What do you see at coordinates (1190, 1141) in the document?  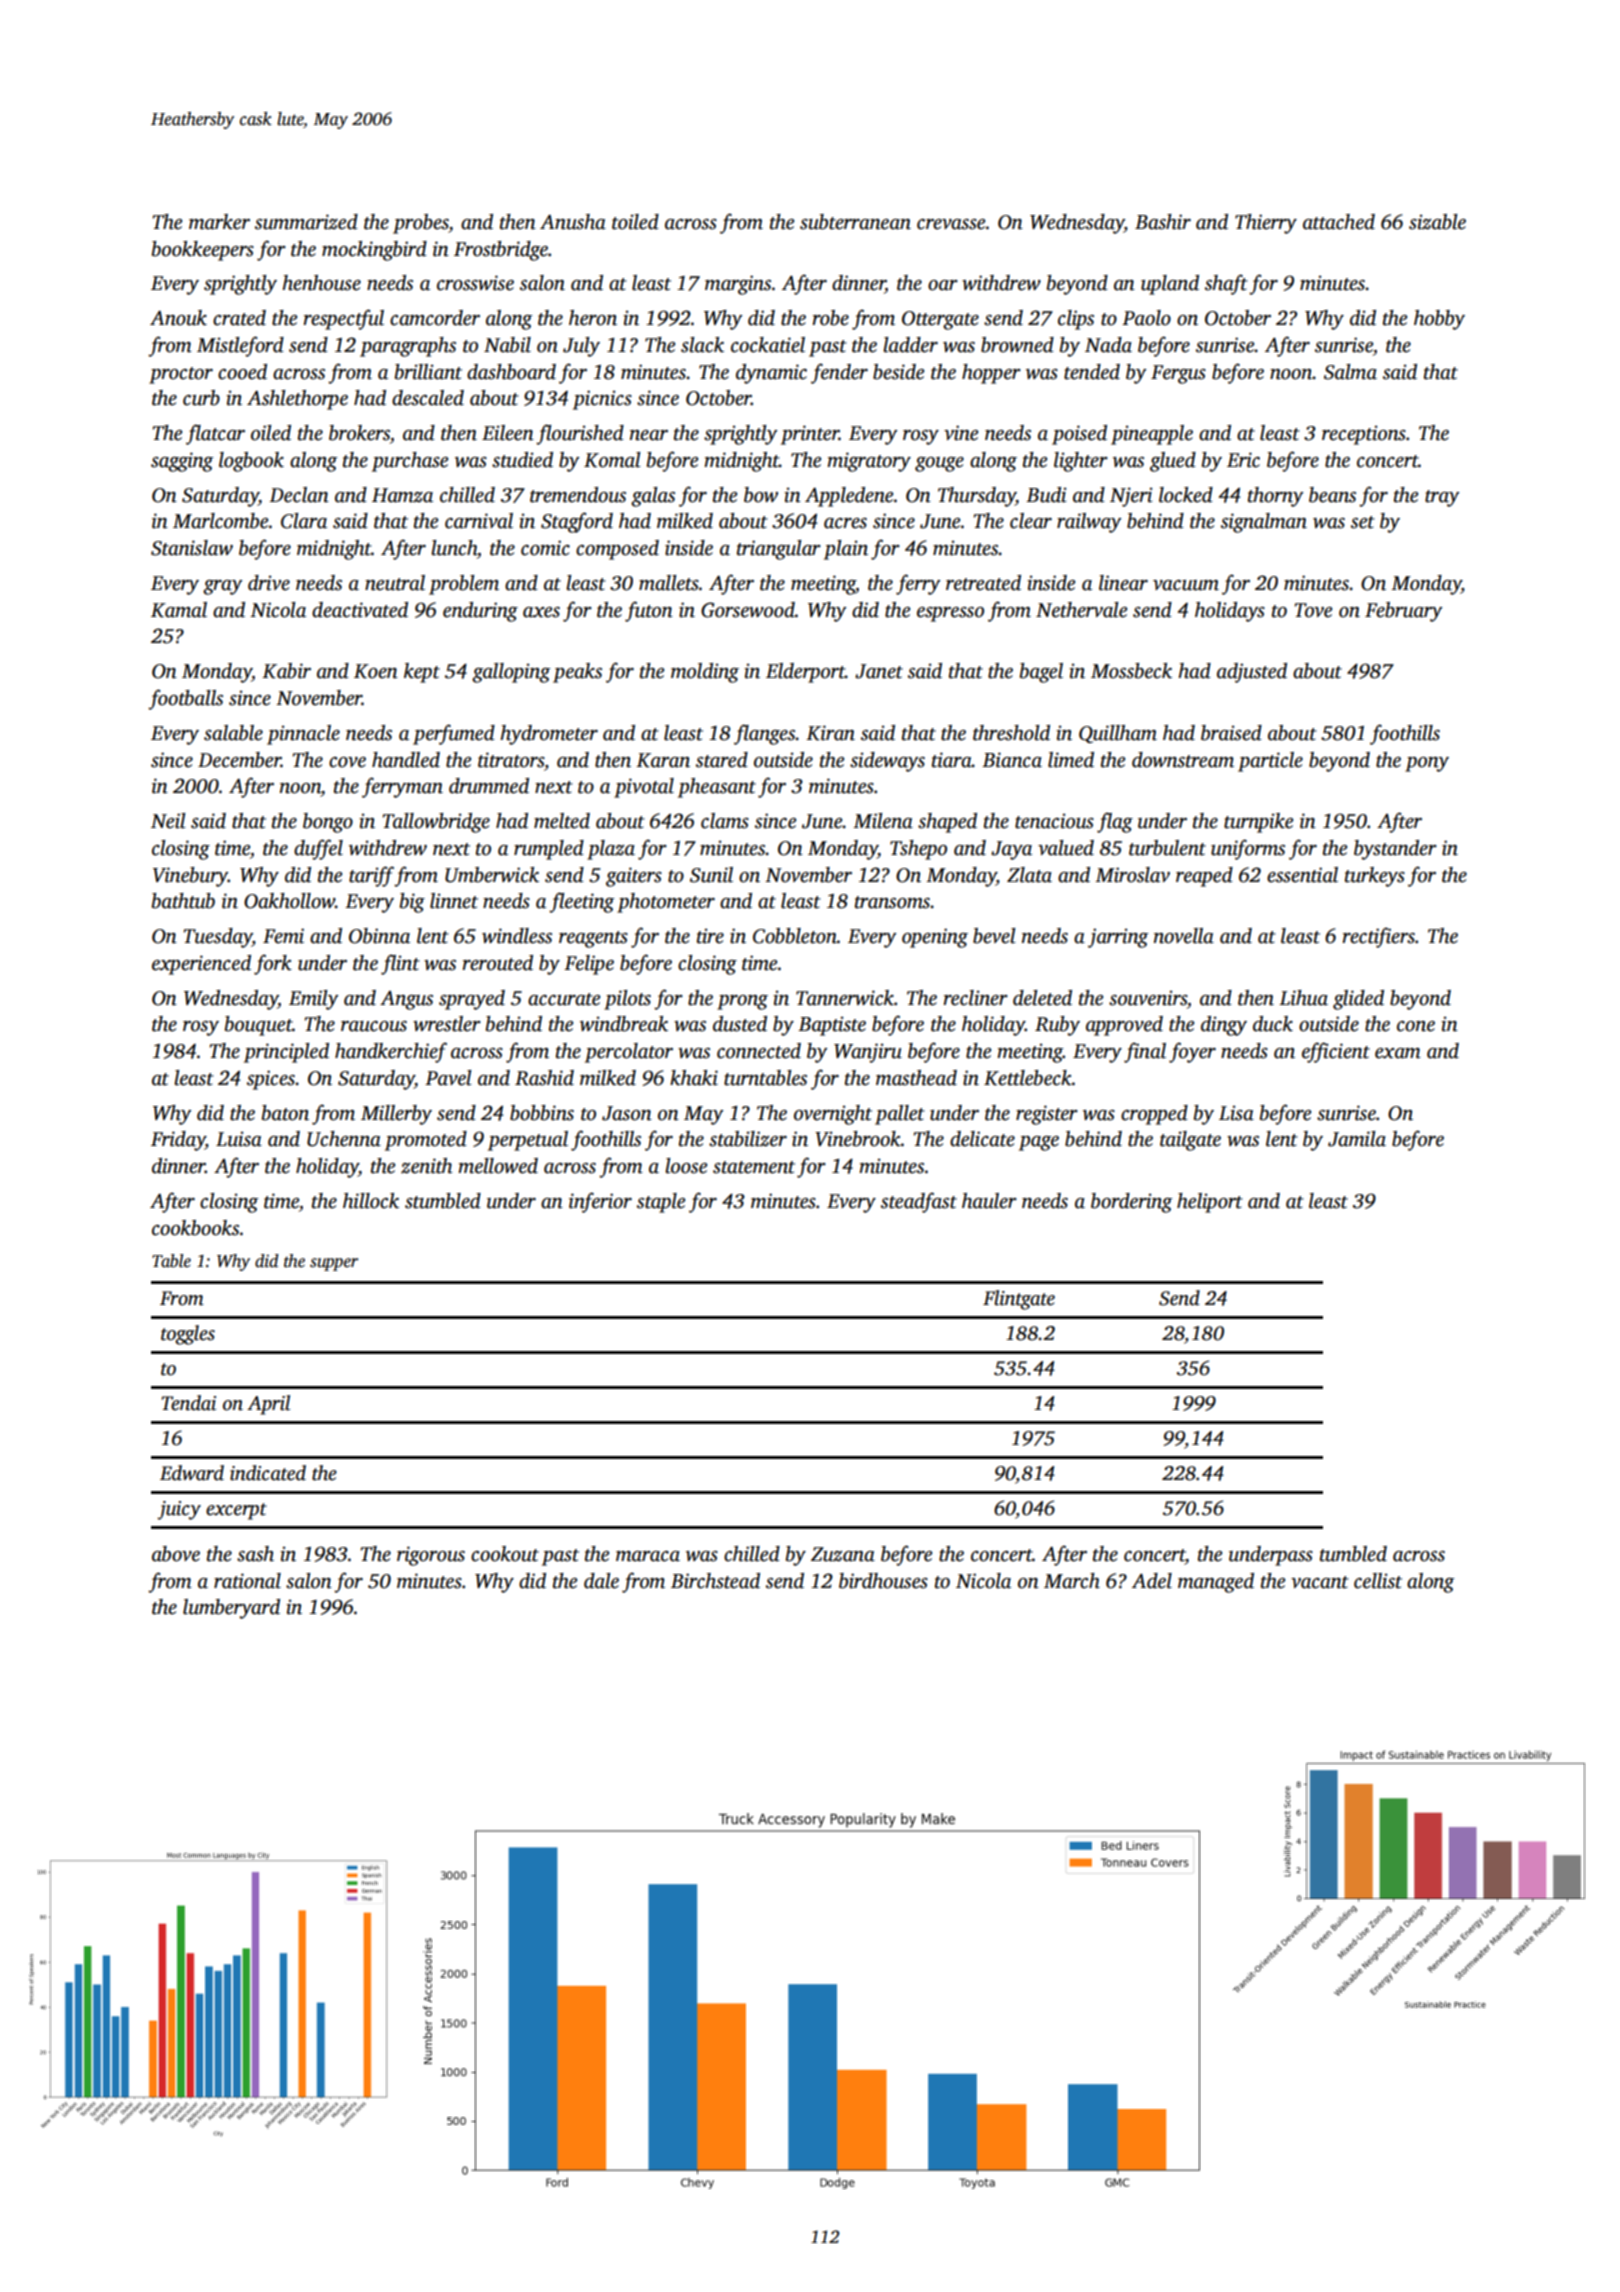 I see `tailgate` at bounding box center [1190, 1141].
